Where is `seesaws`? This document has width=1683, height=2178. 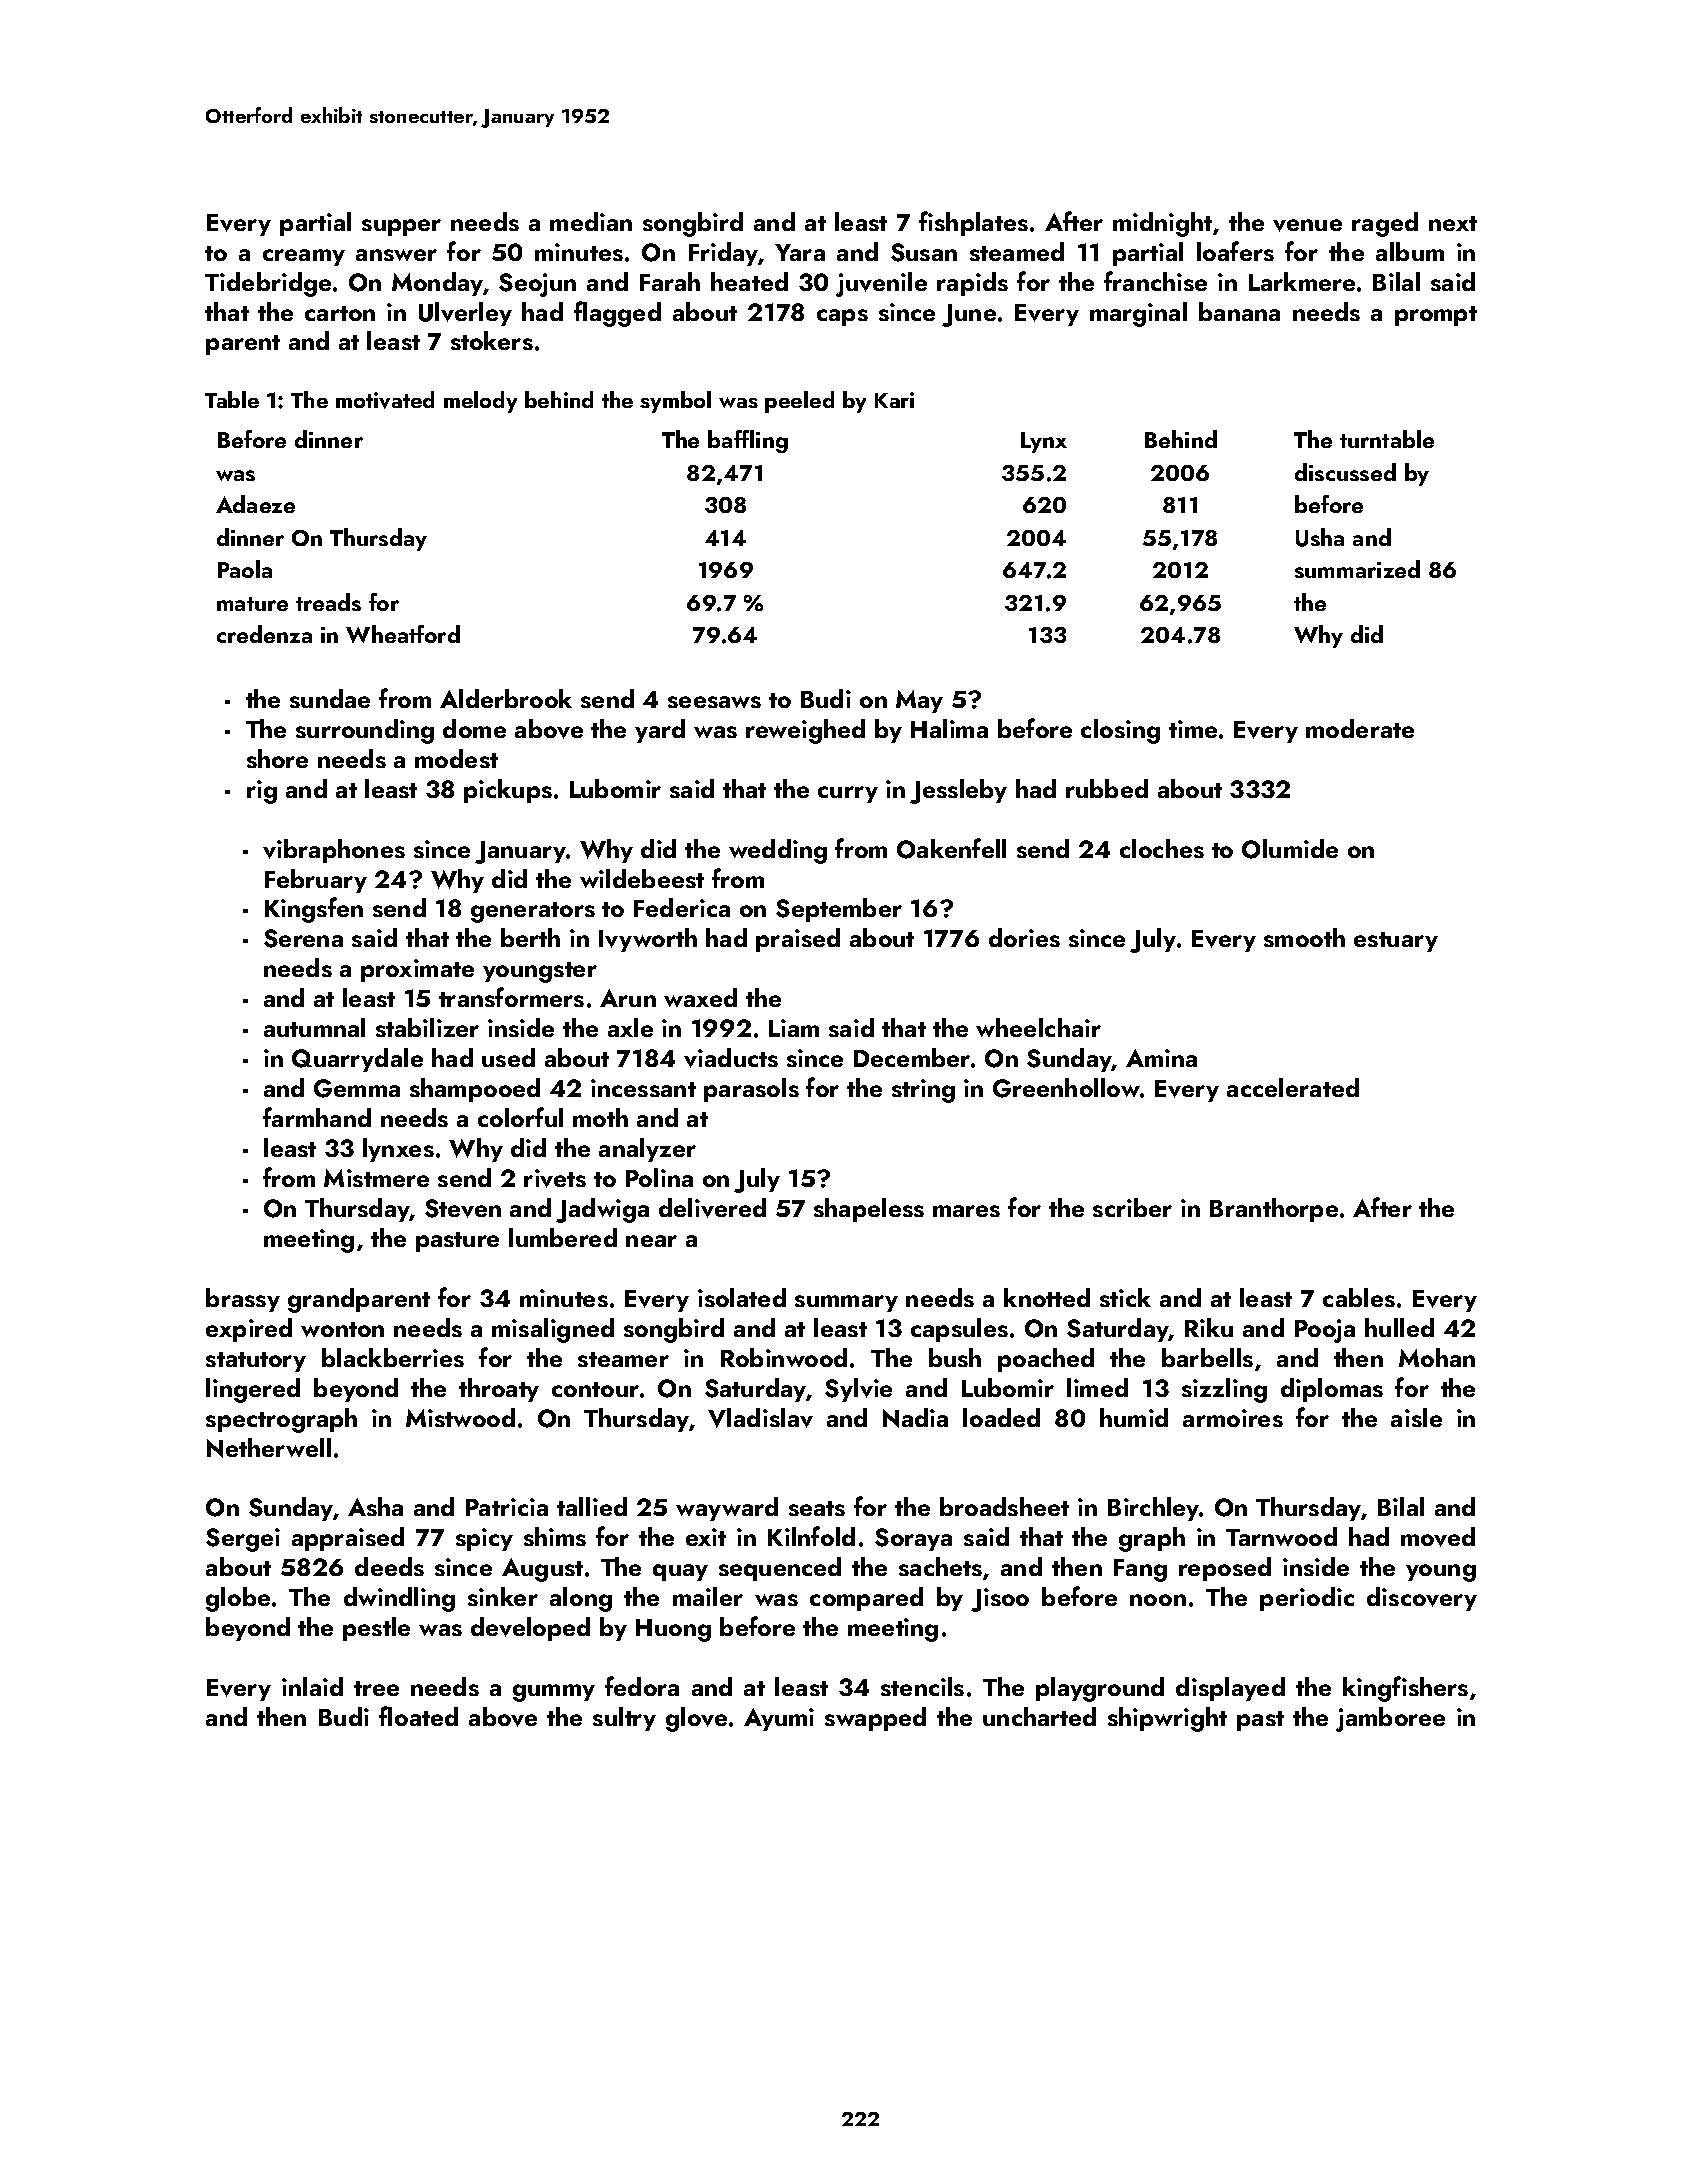 seesaws is located at coordinates (714, 702).
